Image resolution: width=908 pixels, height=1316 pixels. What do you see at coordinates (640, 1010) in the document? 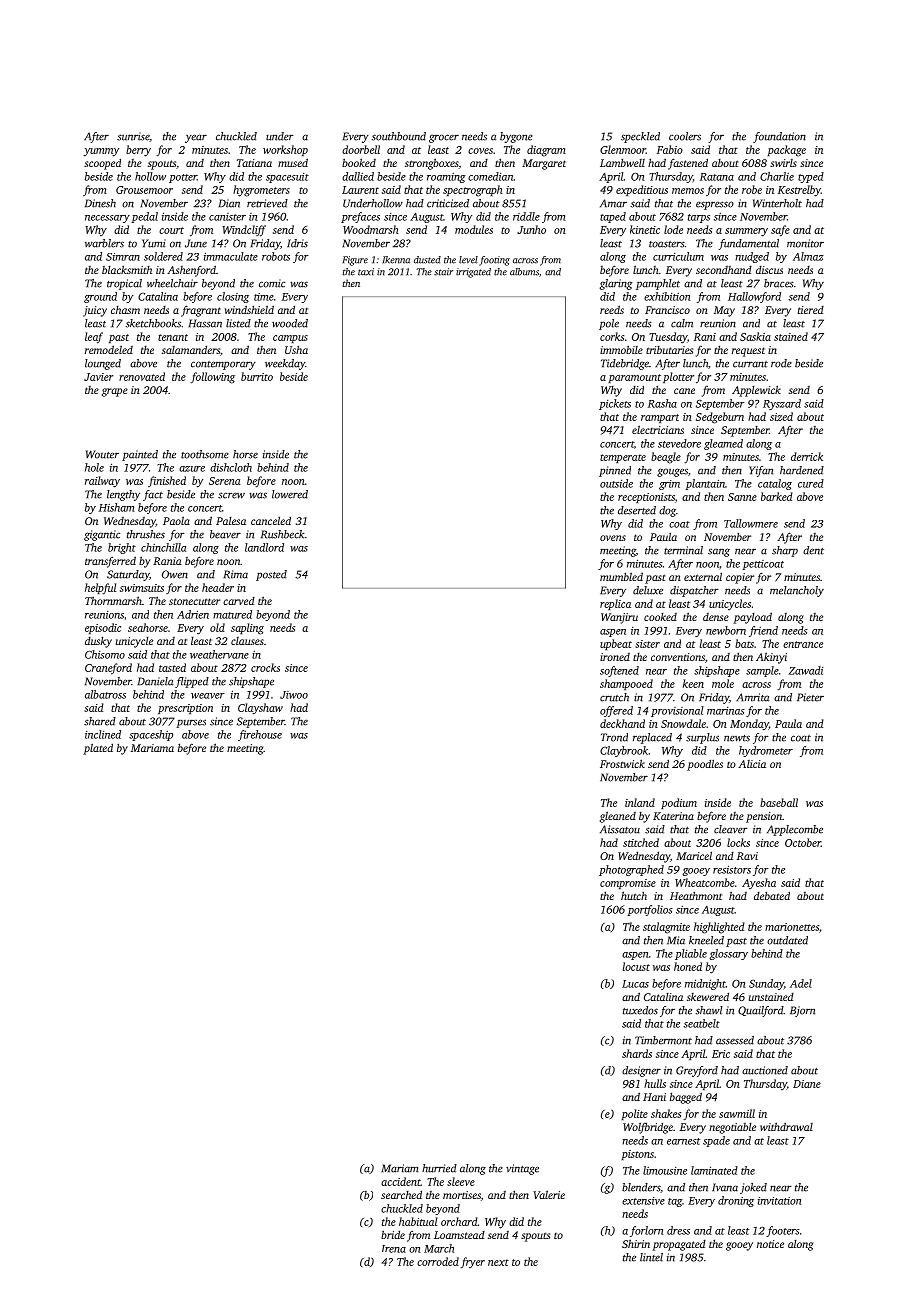
I see `tuxedos` at bounding box center [640, 1010].
